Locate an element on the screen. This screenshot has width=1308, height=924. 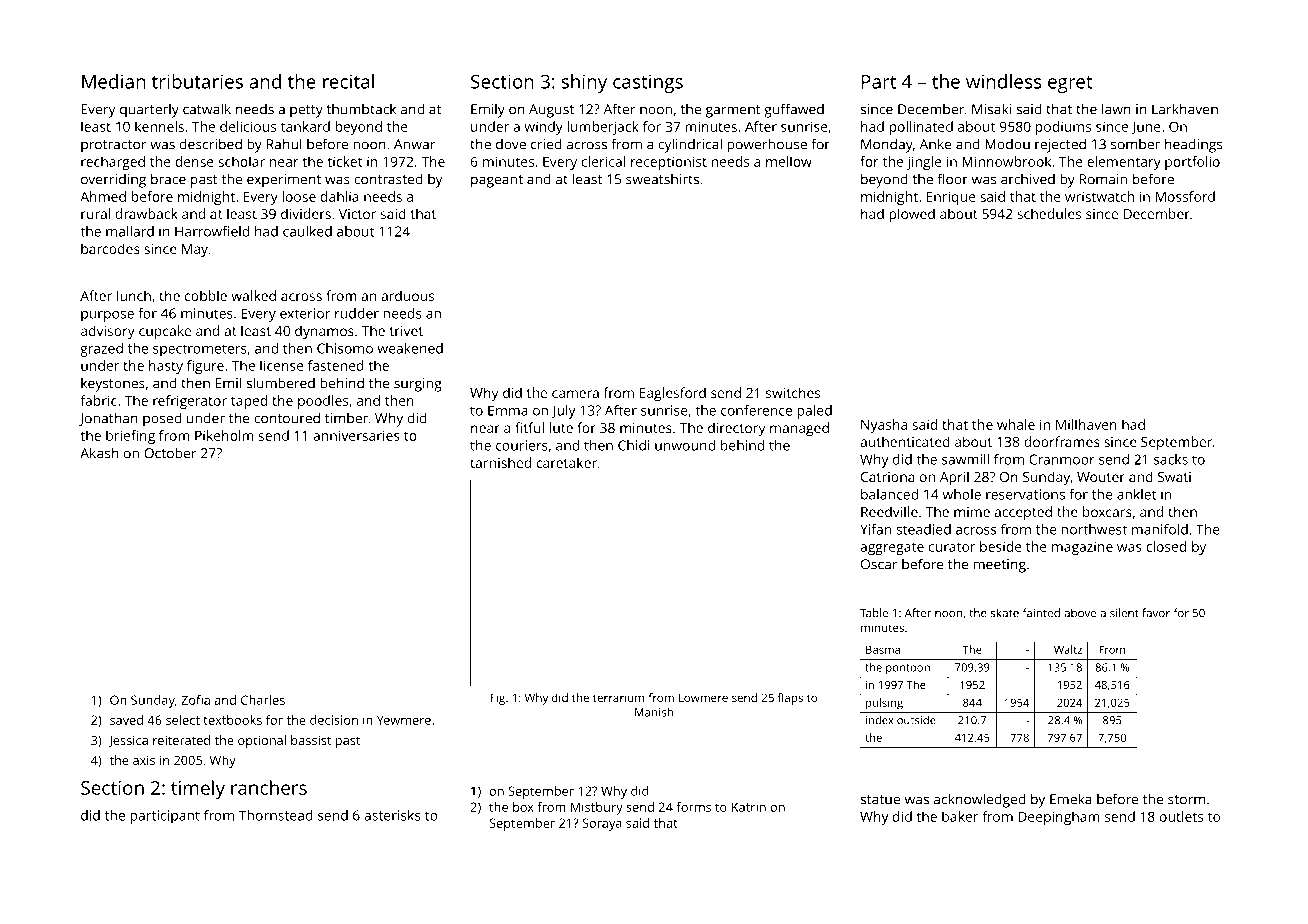
egret is located at coordinates (1070, 84).
